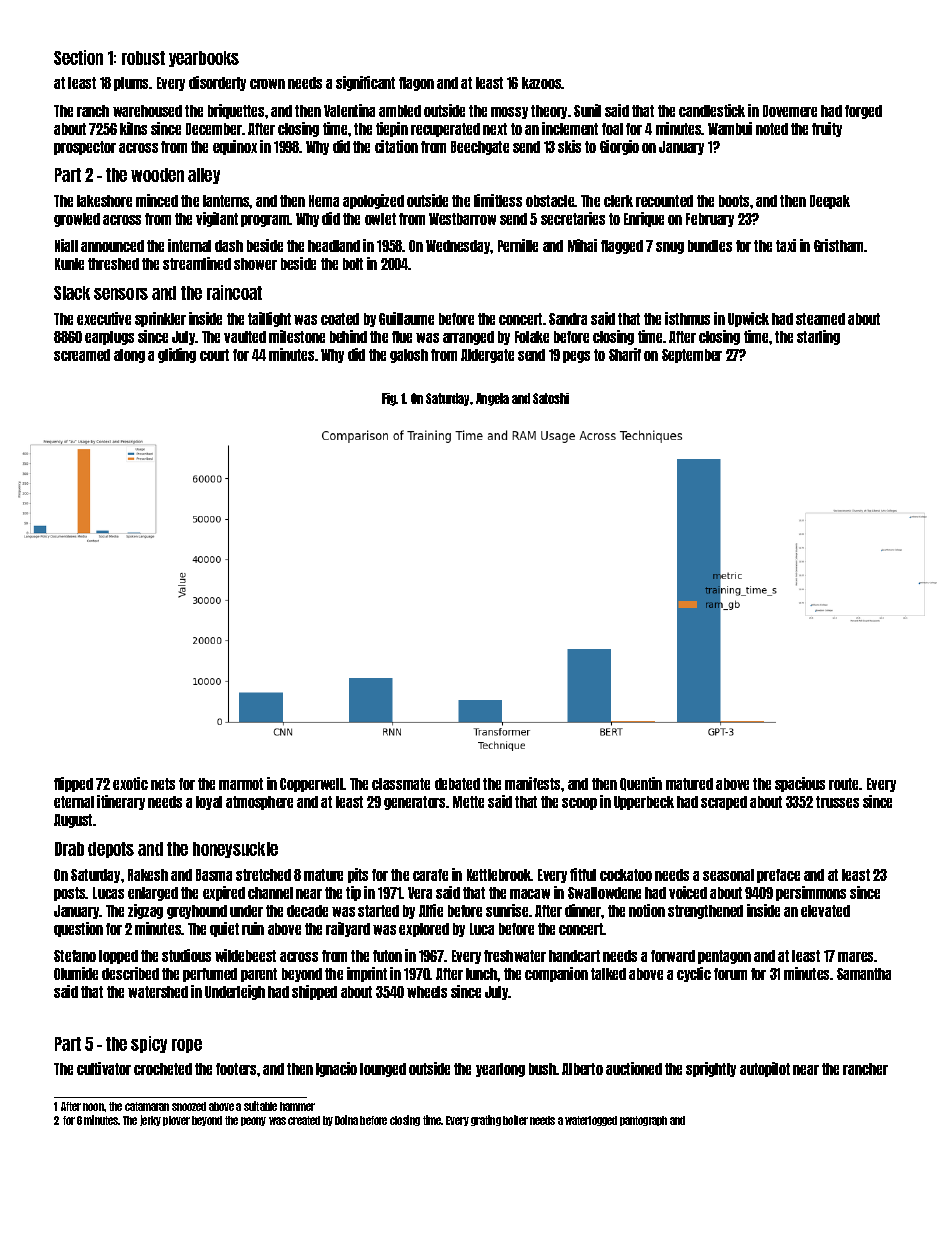 Image resolution: width=952 pixels, height=1233 pixels. What do you see at coordinates (177, 355) in the screenshot?
I see `gliding` at bounding box center [177, 355].
